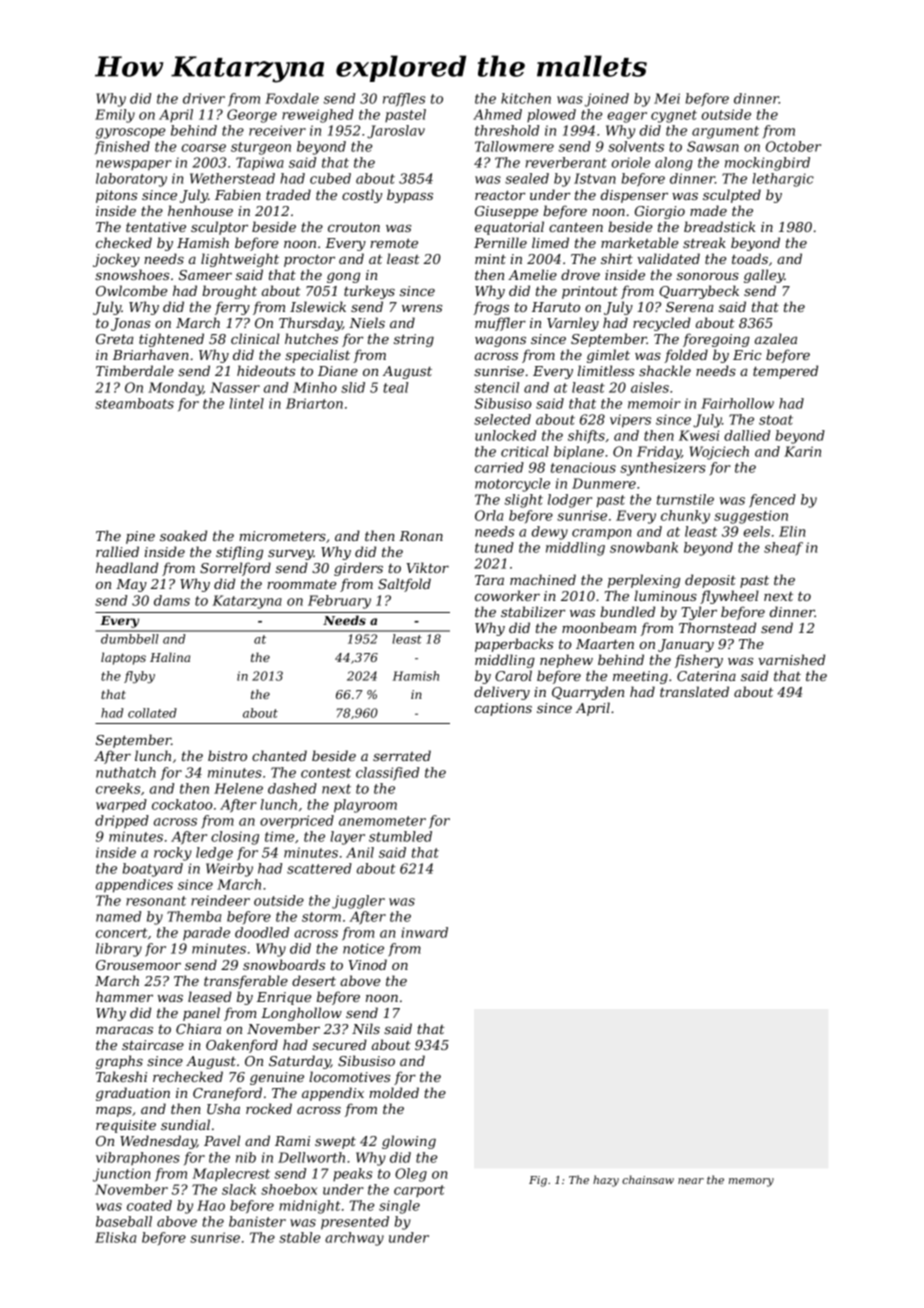 This page has height=1308, width=924. I want to click on Orla, so click(489, 515).
